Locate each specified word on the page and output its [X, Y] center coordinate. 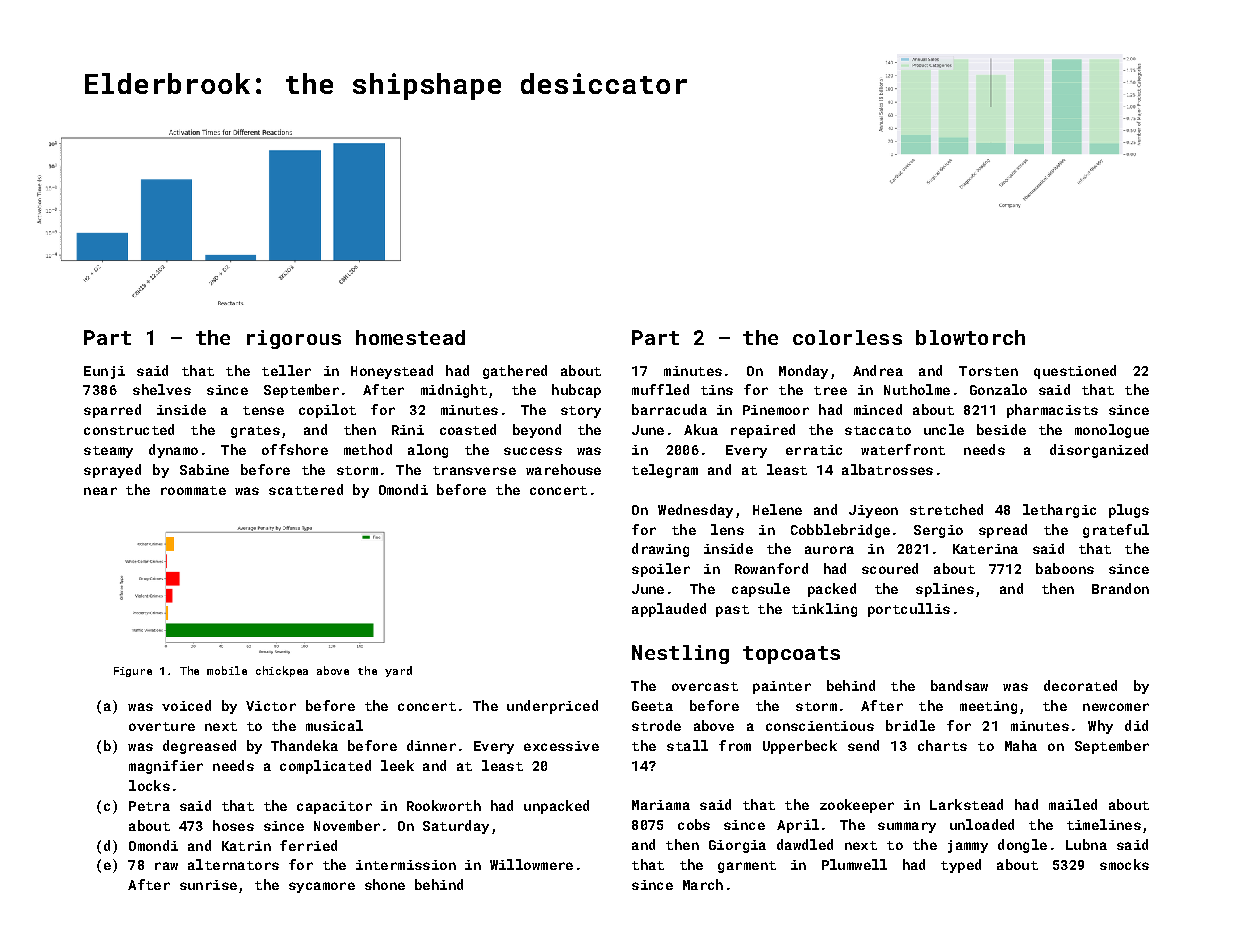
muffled [660, 389]
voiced [186, 705]
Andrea [878, 370]
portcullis [909, 610]
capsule [761, 590]
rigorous [294, 339]
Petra [149, 806]
